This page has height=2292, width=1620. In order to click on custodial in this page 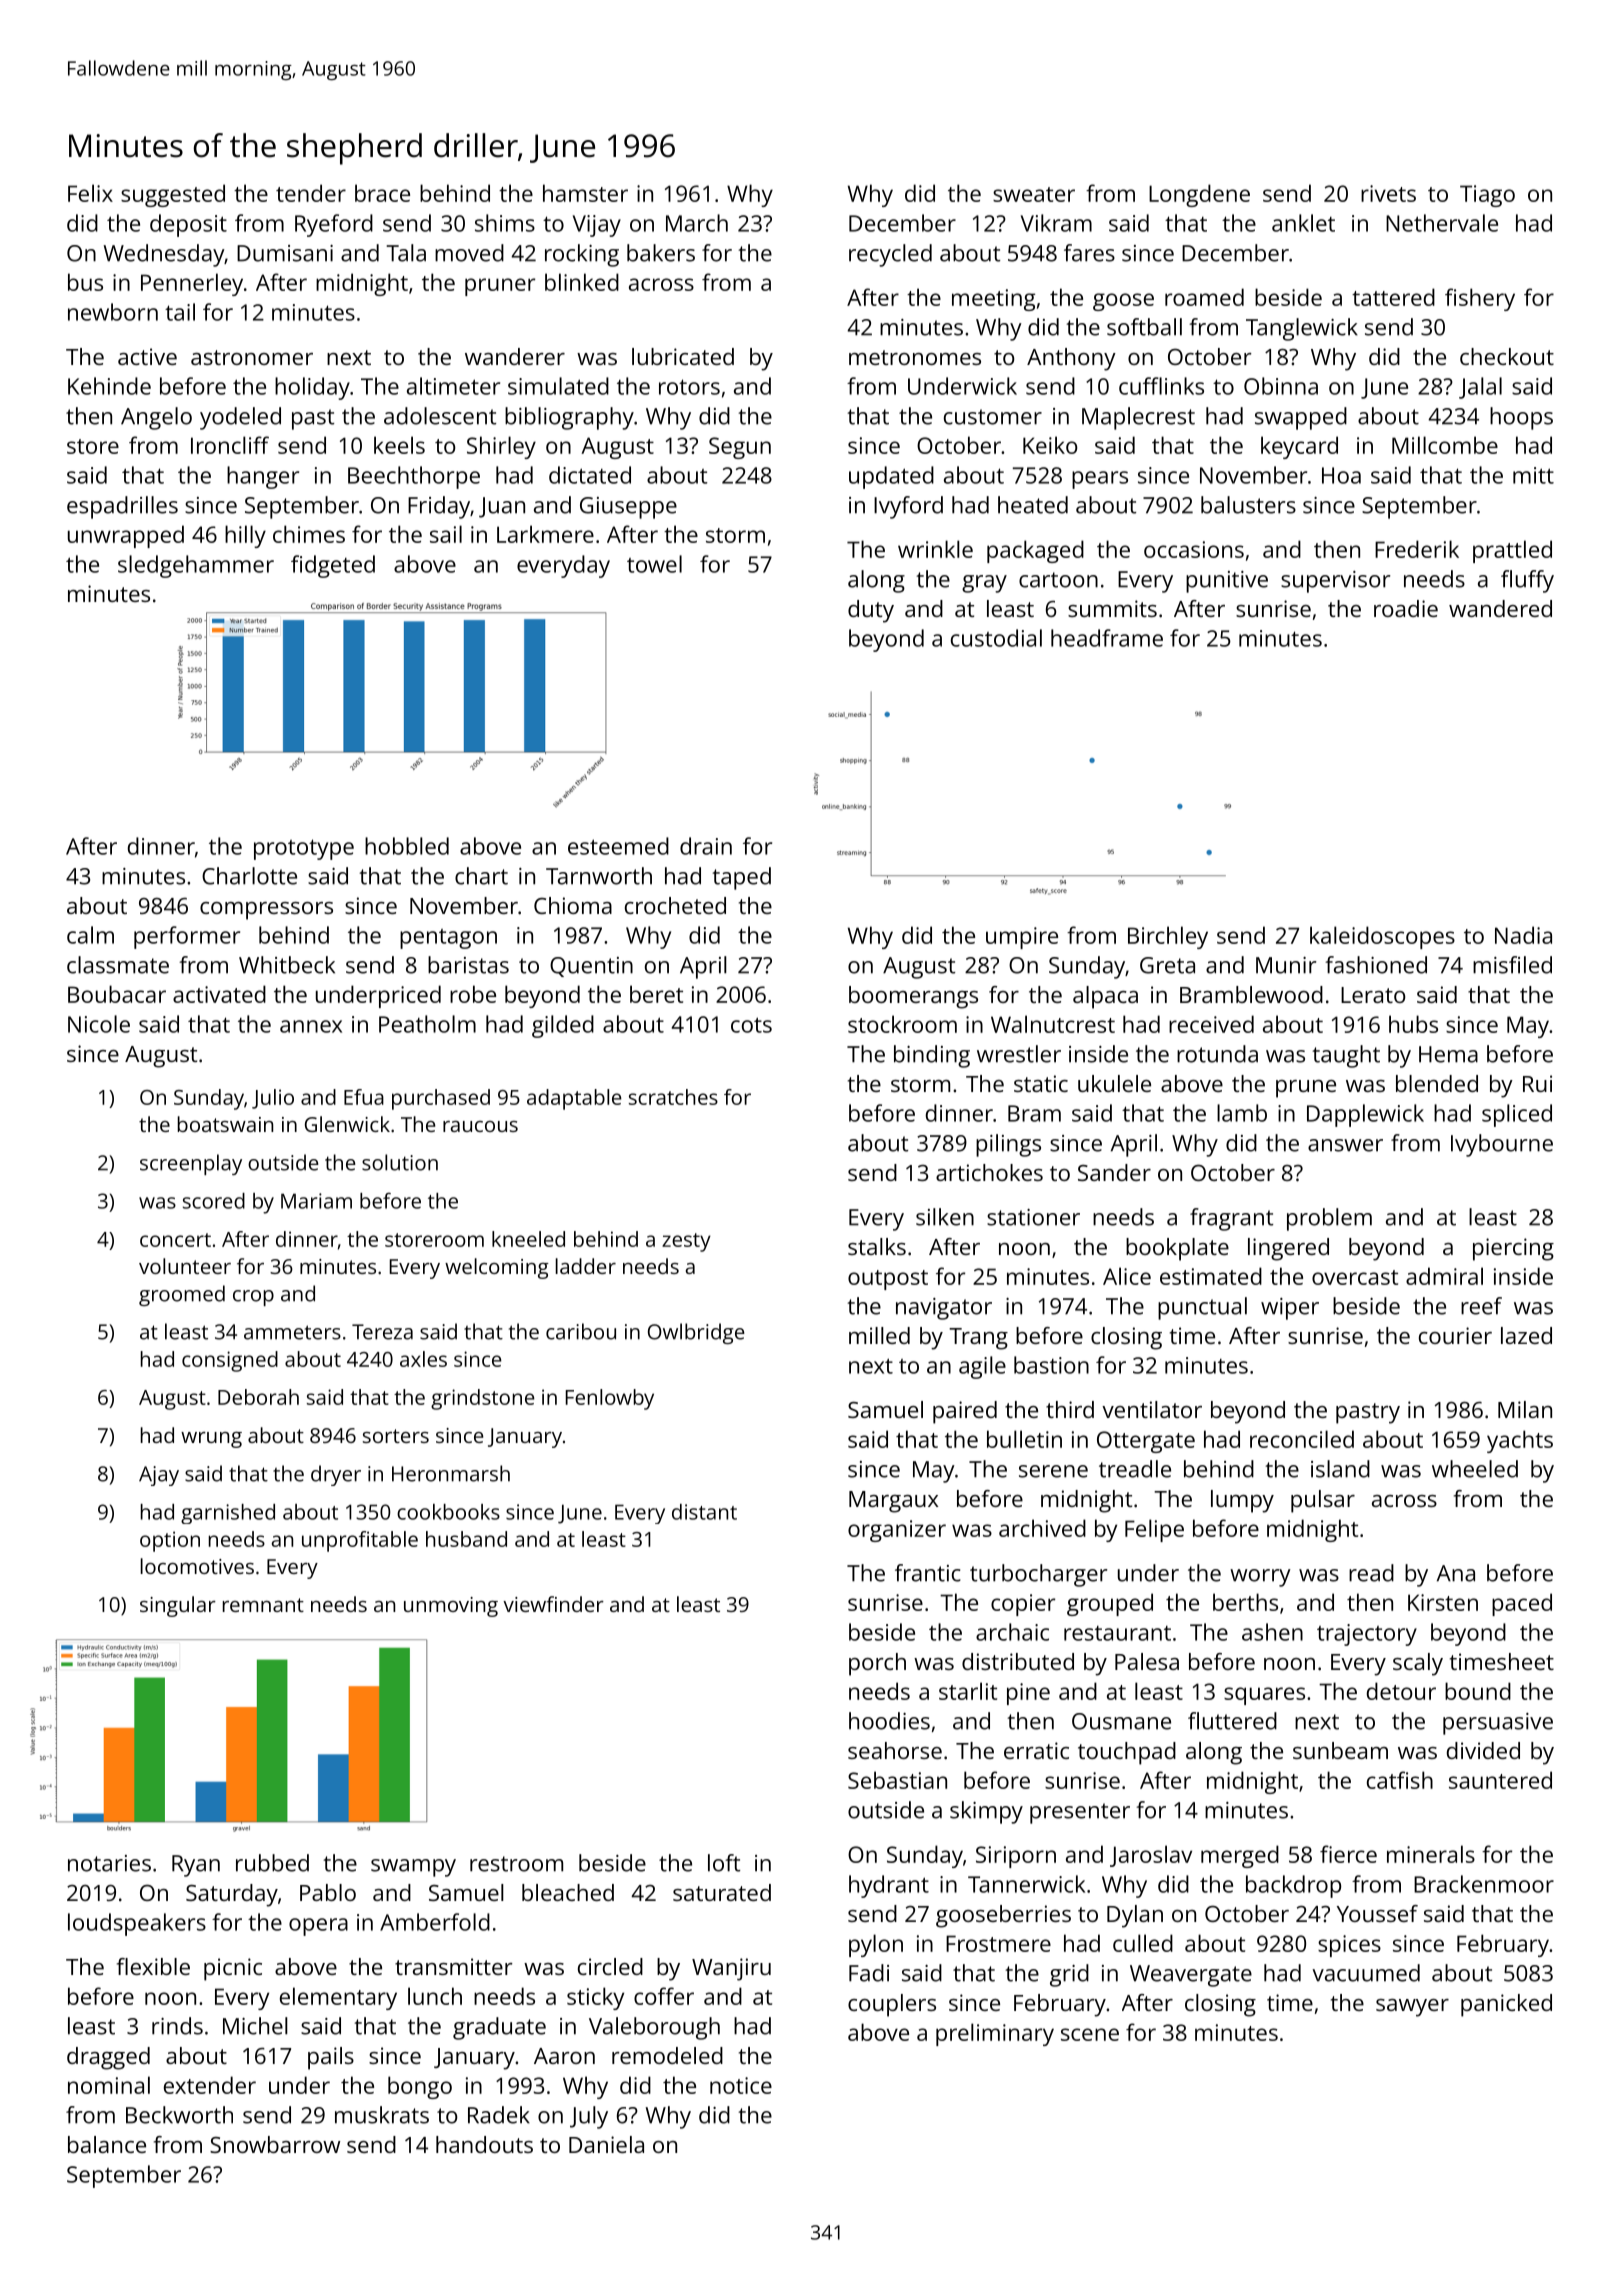, I will do `click(996, 638)`.
